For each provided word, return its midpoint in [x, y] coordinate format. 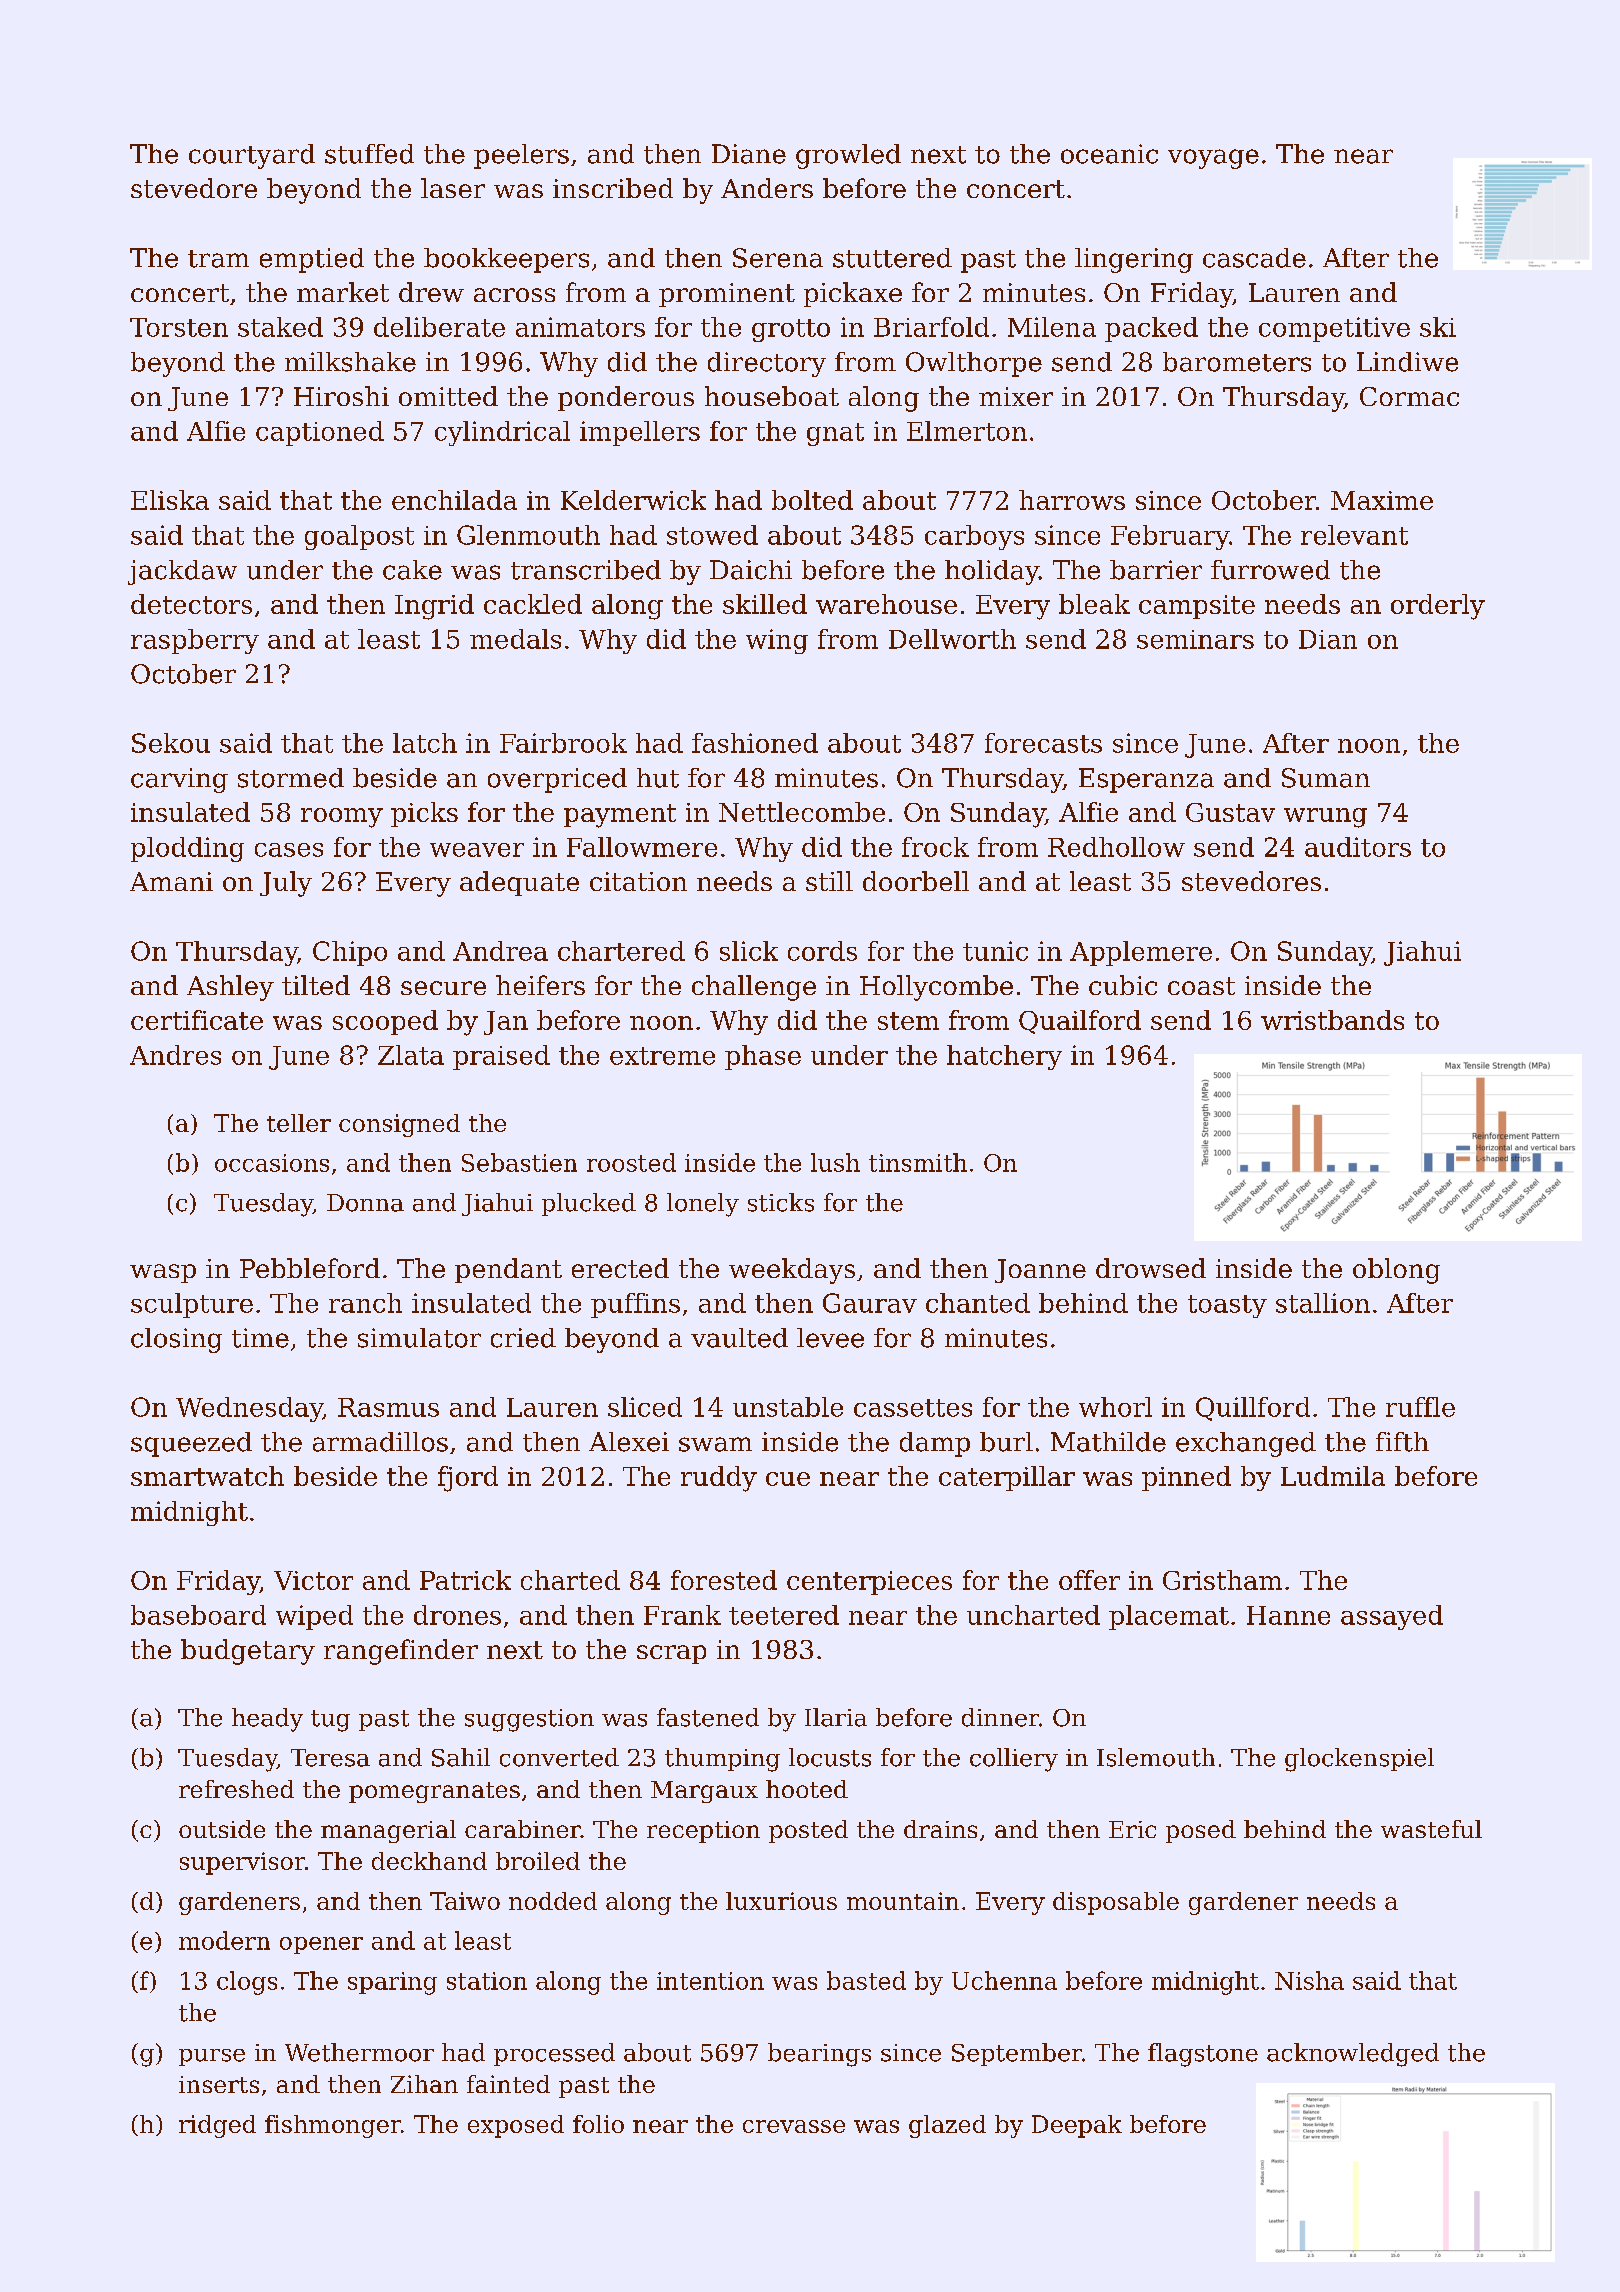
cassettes [913, 1408]
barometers [1237, 362]
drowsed [1151, 1268]
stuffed [369, 154]
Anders [767, 188]
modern [224, 1940]
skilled [765, 604]
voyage [1213, 159]
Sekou [171, 743]
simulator [419, 1338]
